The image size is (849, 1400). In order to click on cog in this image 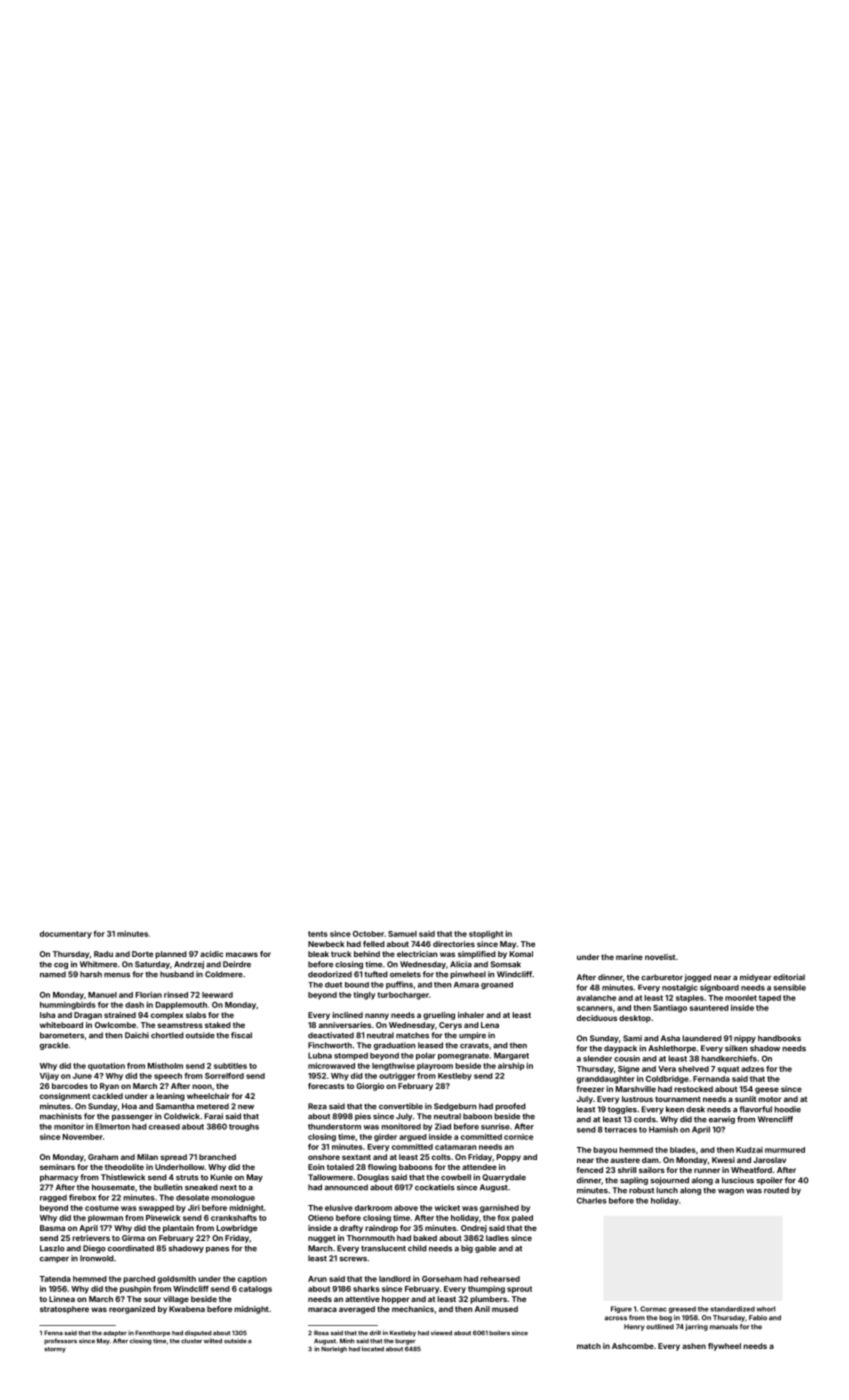, I will do `click(61, 966)`.
